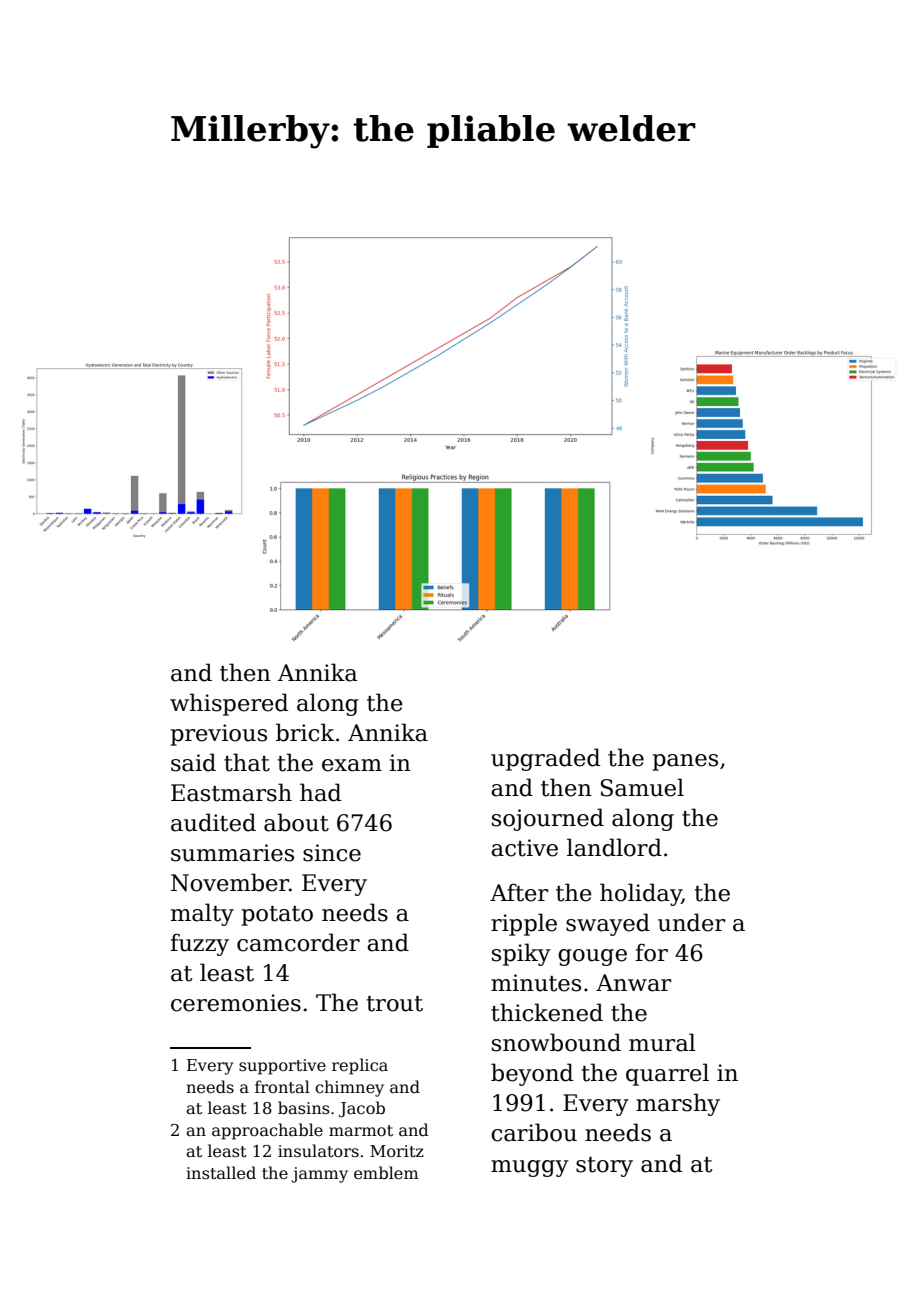  Describe the element at coordinates (545, 759) in the document. I see `upgraded` at that location.
